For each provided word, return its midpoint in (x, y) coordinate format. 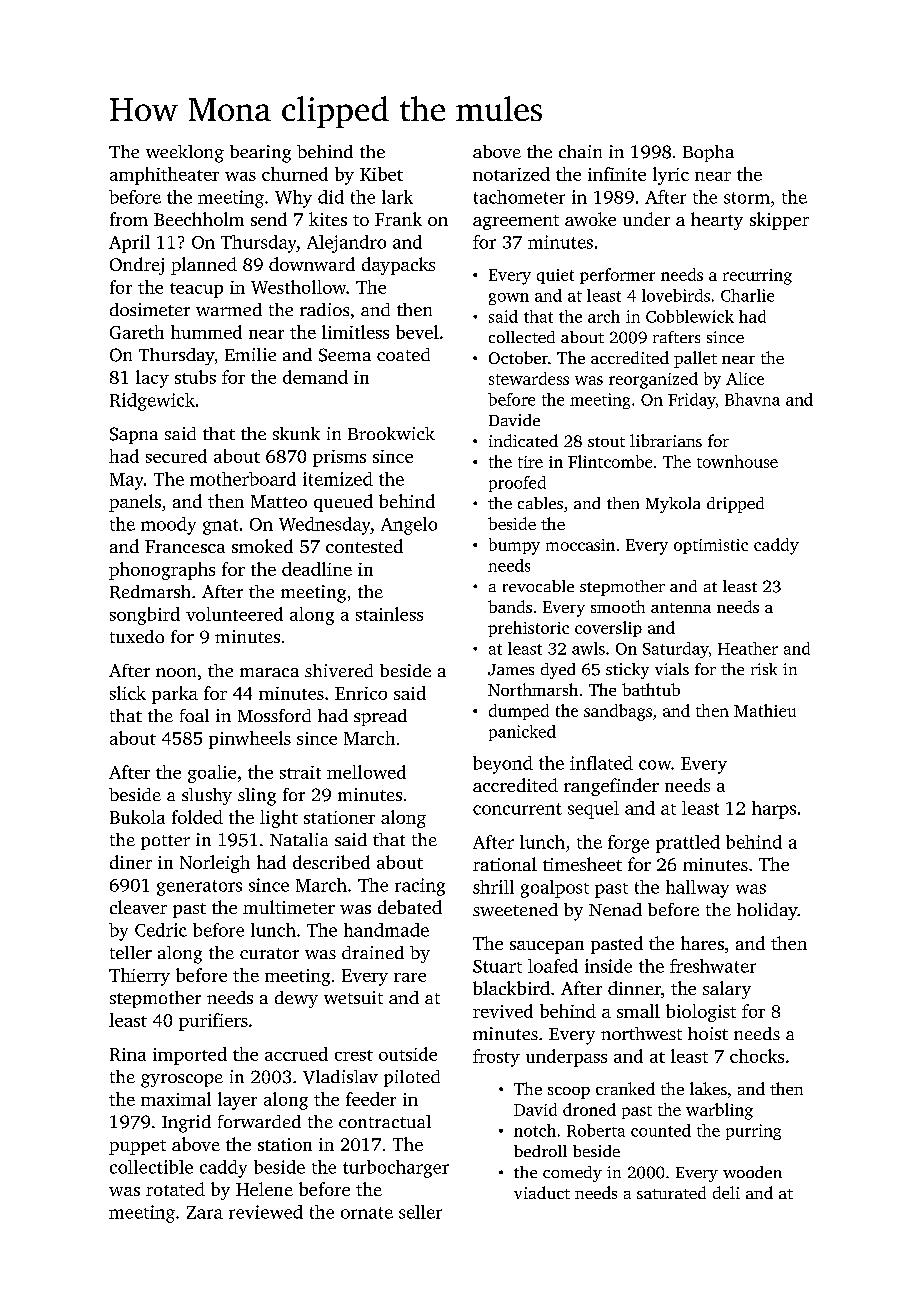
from (129, 219)
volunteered (234, 614)
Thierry (139, 977)
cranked (625, 1088)
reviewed (266, 1212)
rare (410, 977)
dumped (519, 712)
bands (510, 606)
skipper (779, 221)
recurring (757, 277)
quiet (555, 276)
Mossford (274, 715)
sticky (627, 671)
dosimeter (150, 309)
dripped (735, 505)
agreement (516, 222)
